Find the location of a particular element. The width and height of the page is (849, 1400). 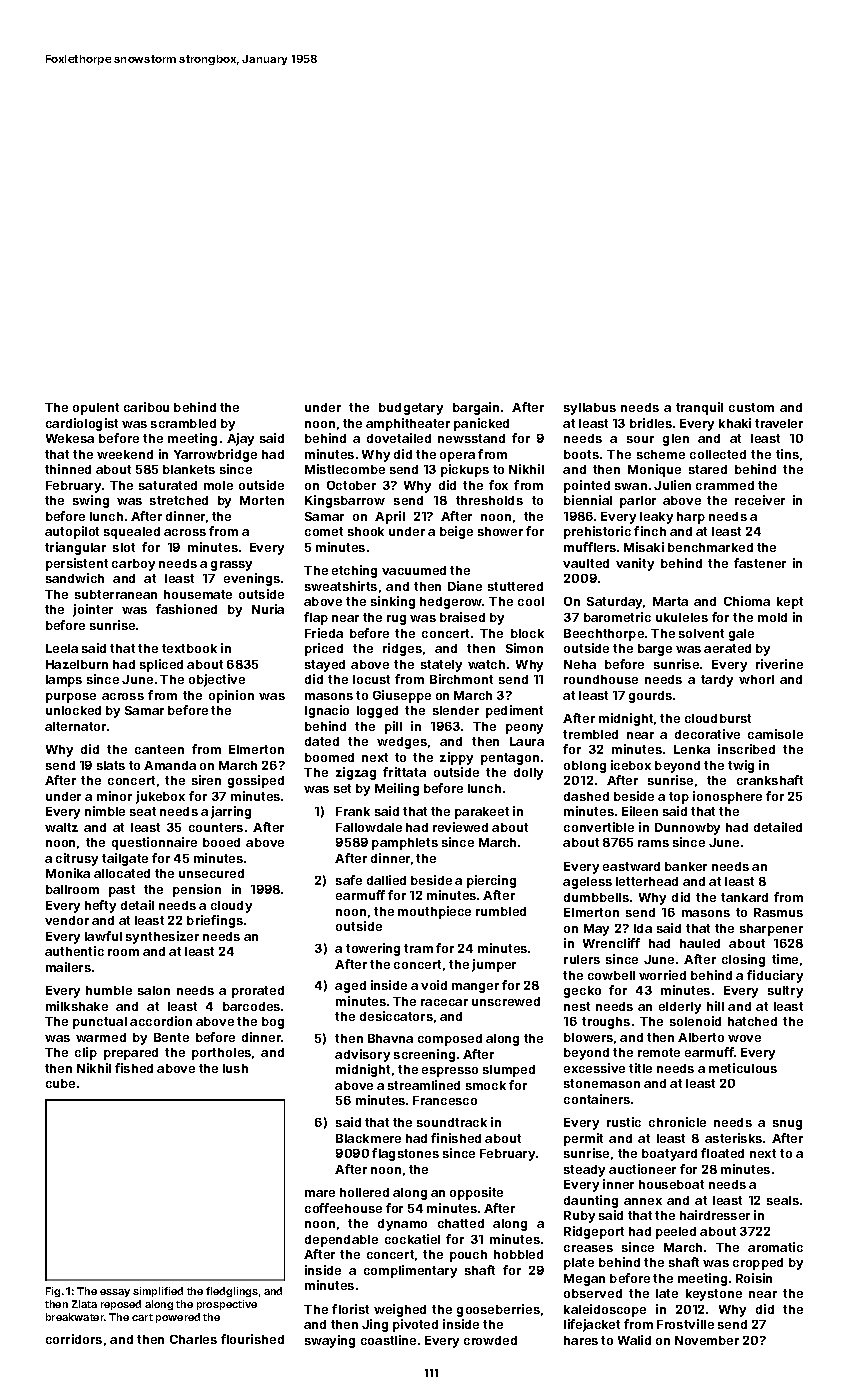

opinion is located at coordinates (231, 696).
